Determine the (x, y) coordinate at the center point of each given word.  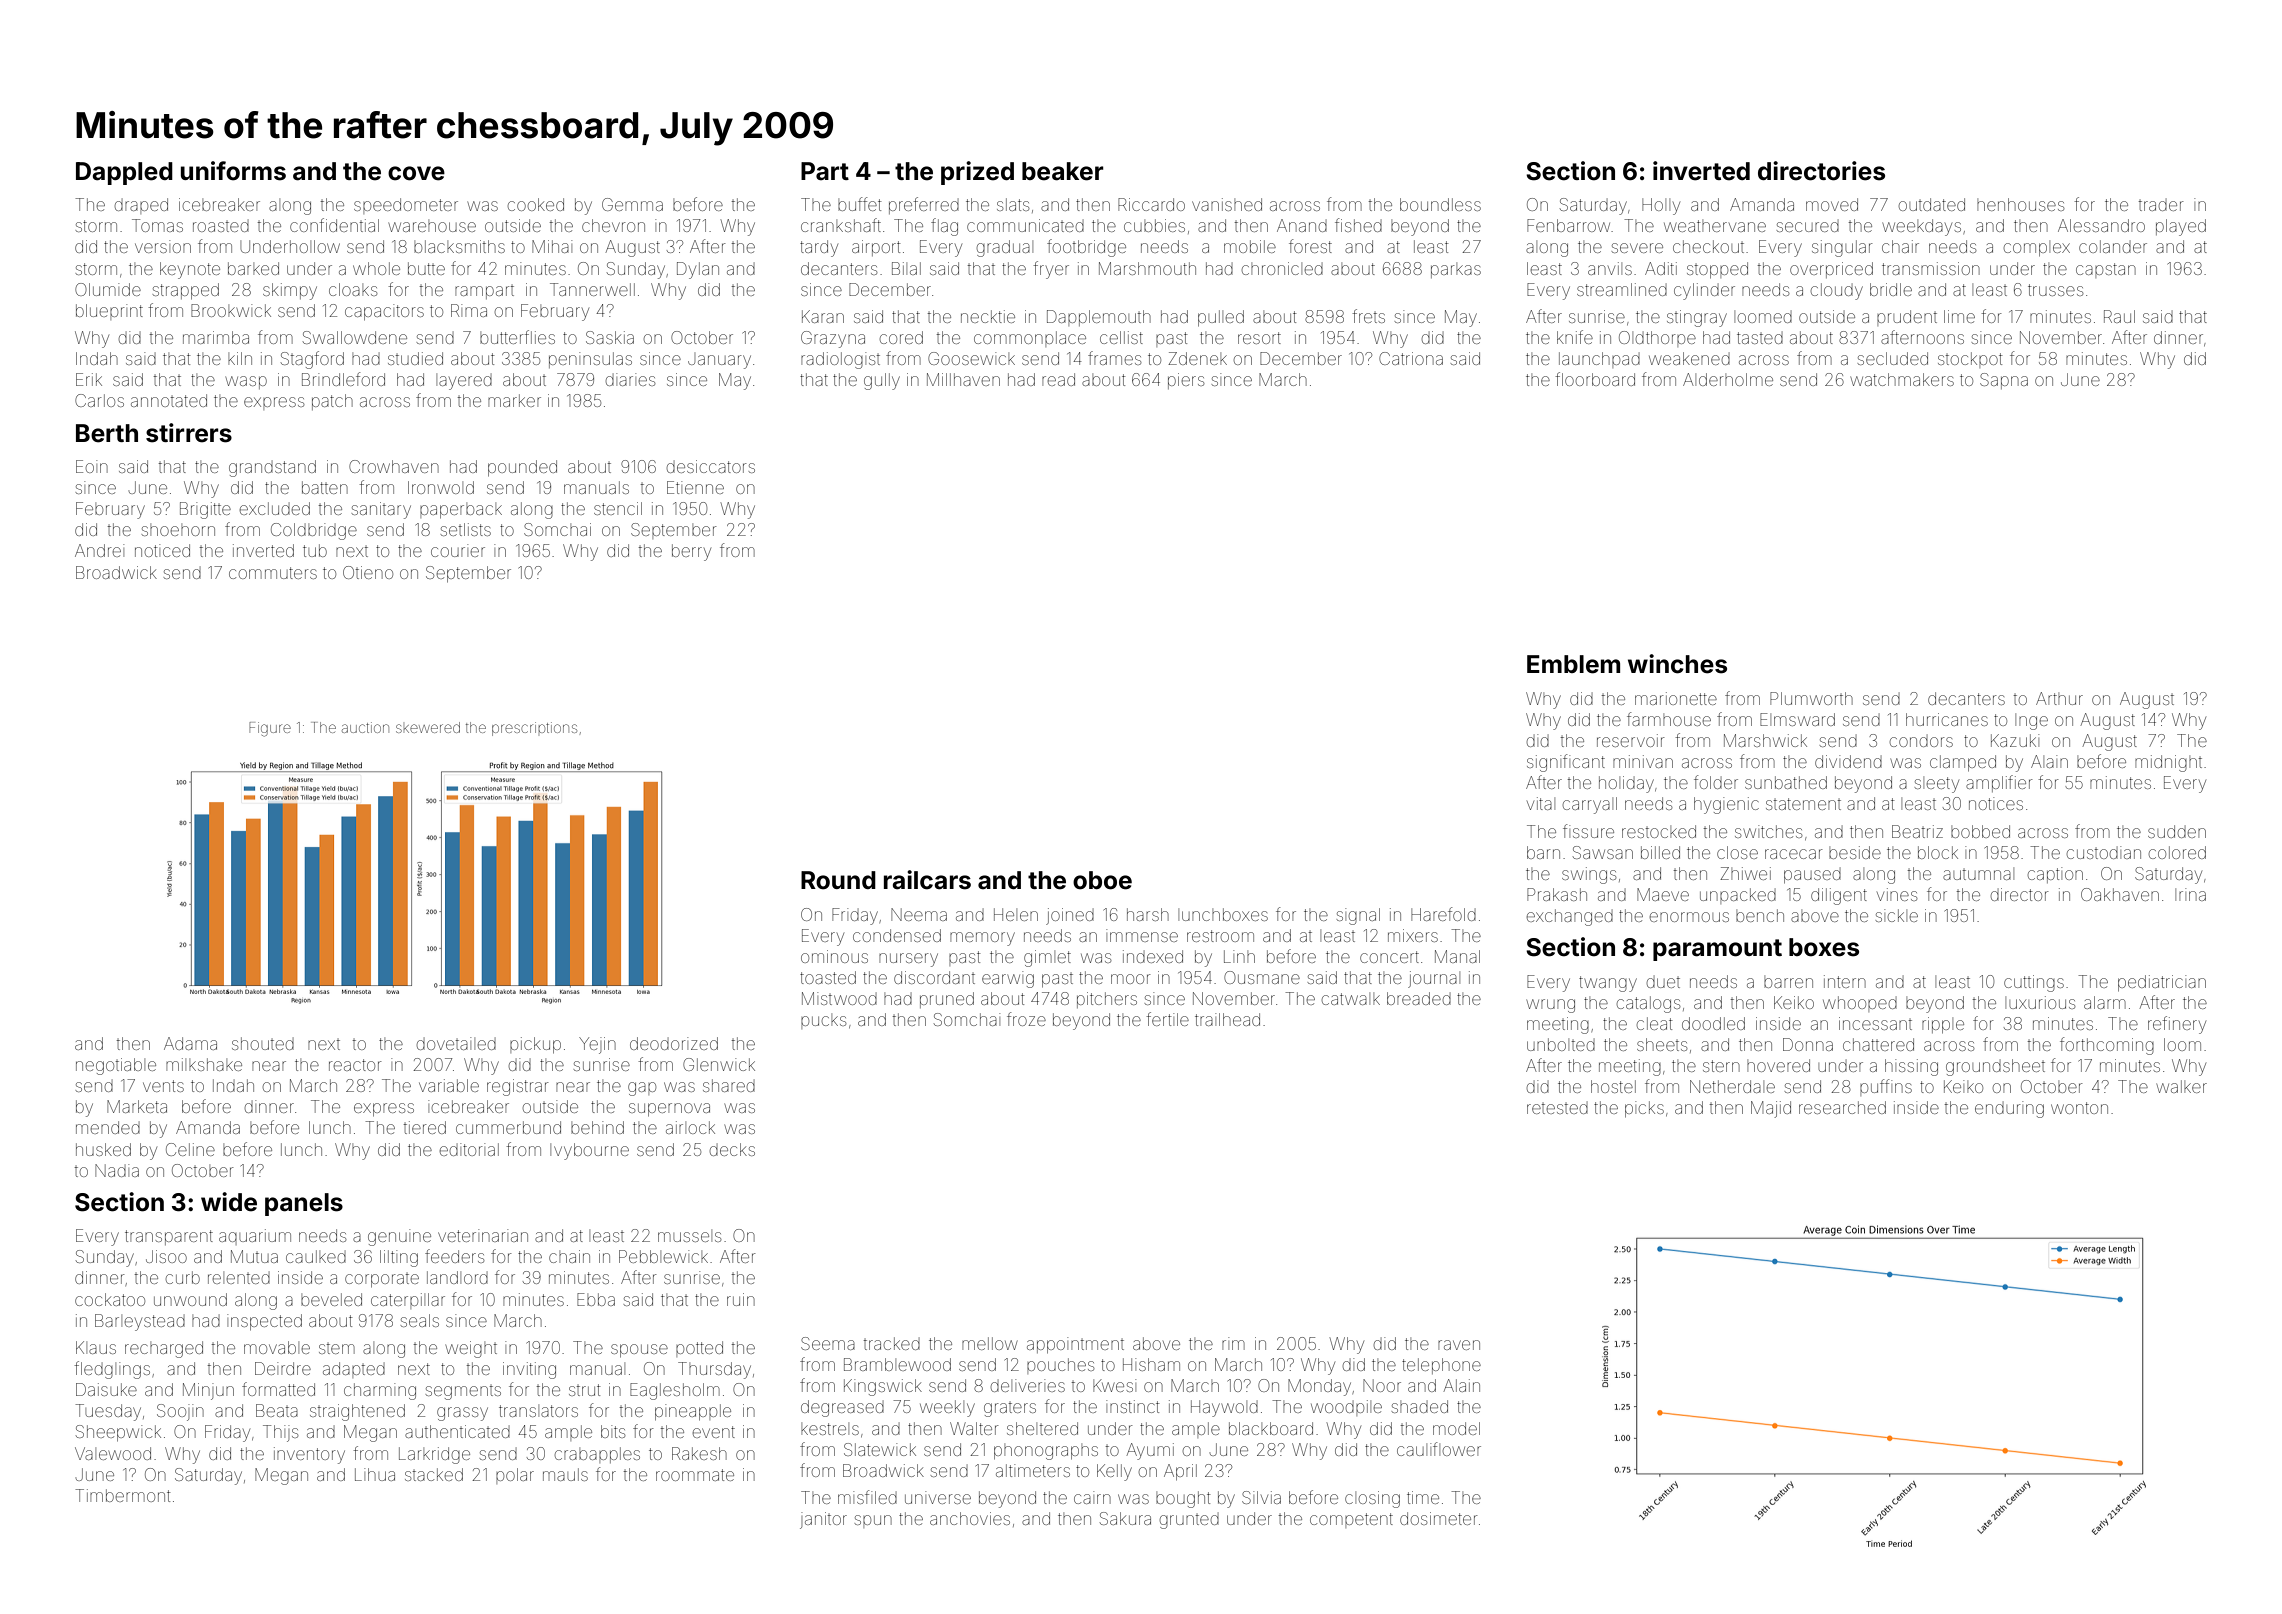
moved (1832, 204)
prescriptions (534, 729)
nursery (908, 960)
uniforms (233, 171)
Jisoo (166, 1256)
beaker (1063, 171)
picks (1644, 1109)
